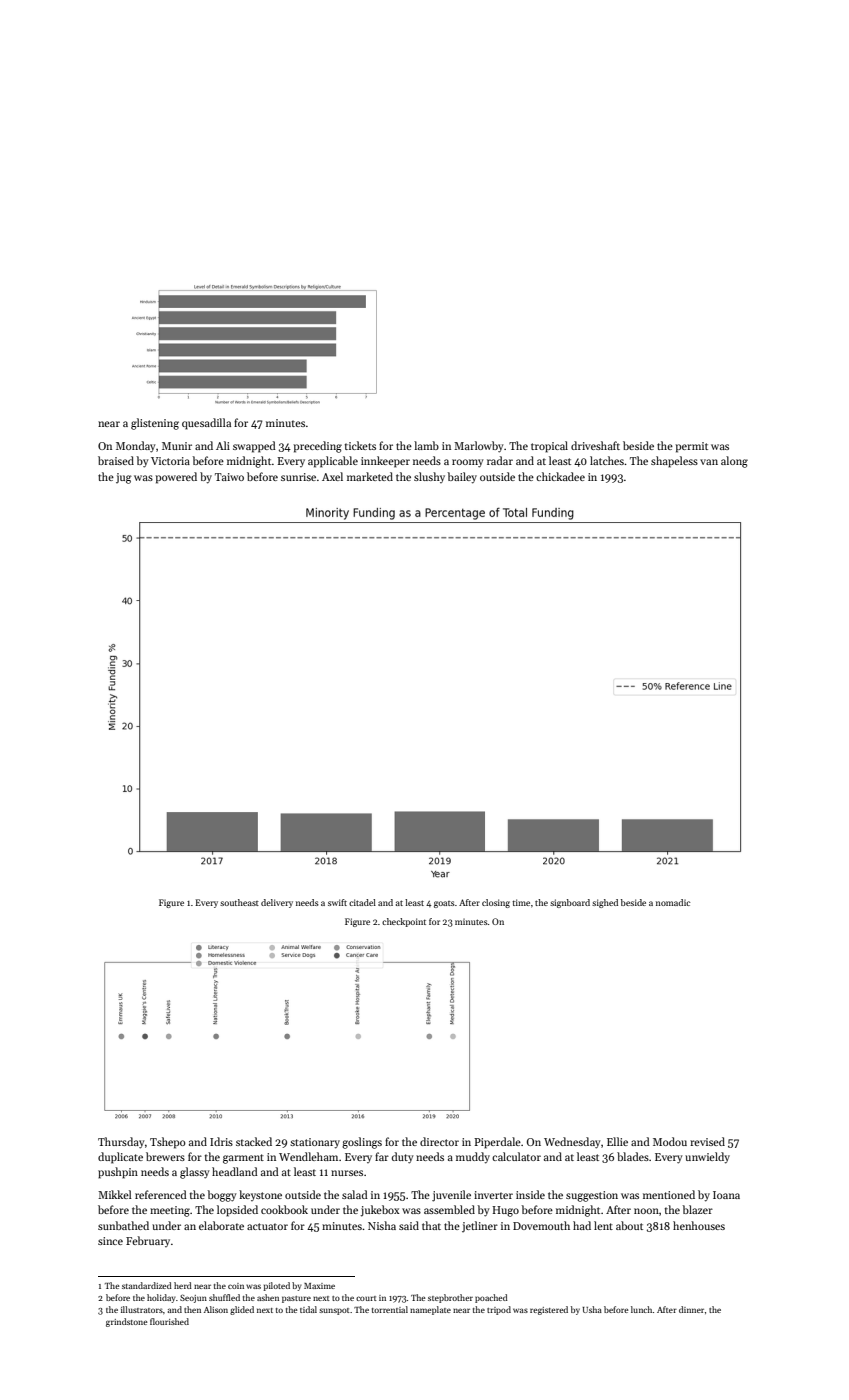  What do you see at coordinates (334, 1311) in the screenshot?
I see `sunspot` at bounding box center [334, 1311].
